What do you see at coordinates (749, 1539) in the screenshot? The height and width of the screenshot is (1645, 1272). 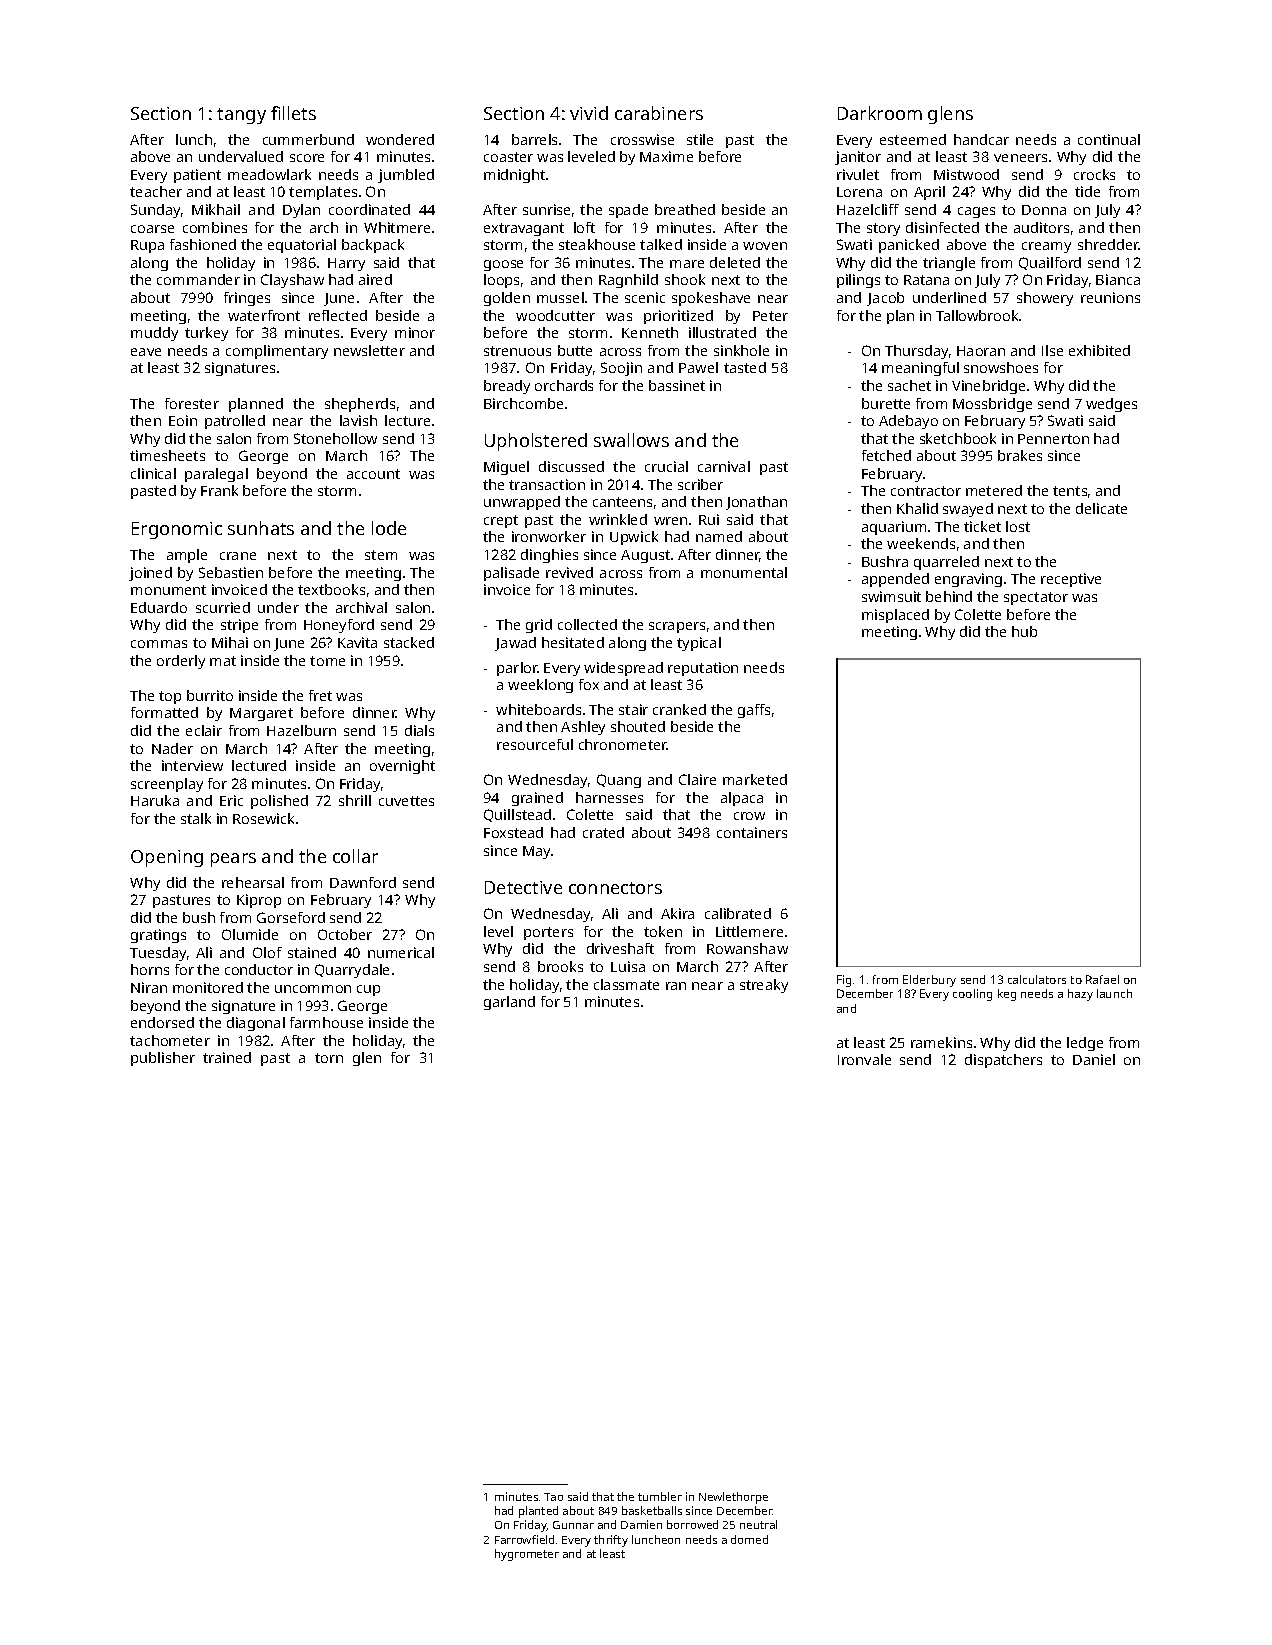 I see `domed` at bounding box center [749, 1539].
